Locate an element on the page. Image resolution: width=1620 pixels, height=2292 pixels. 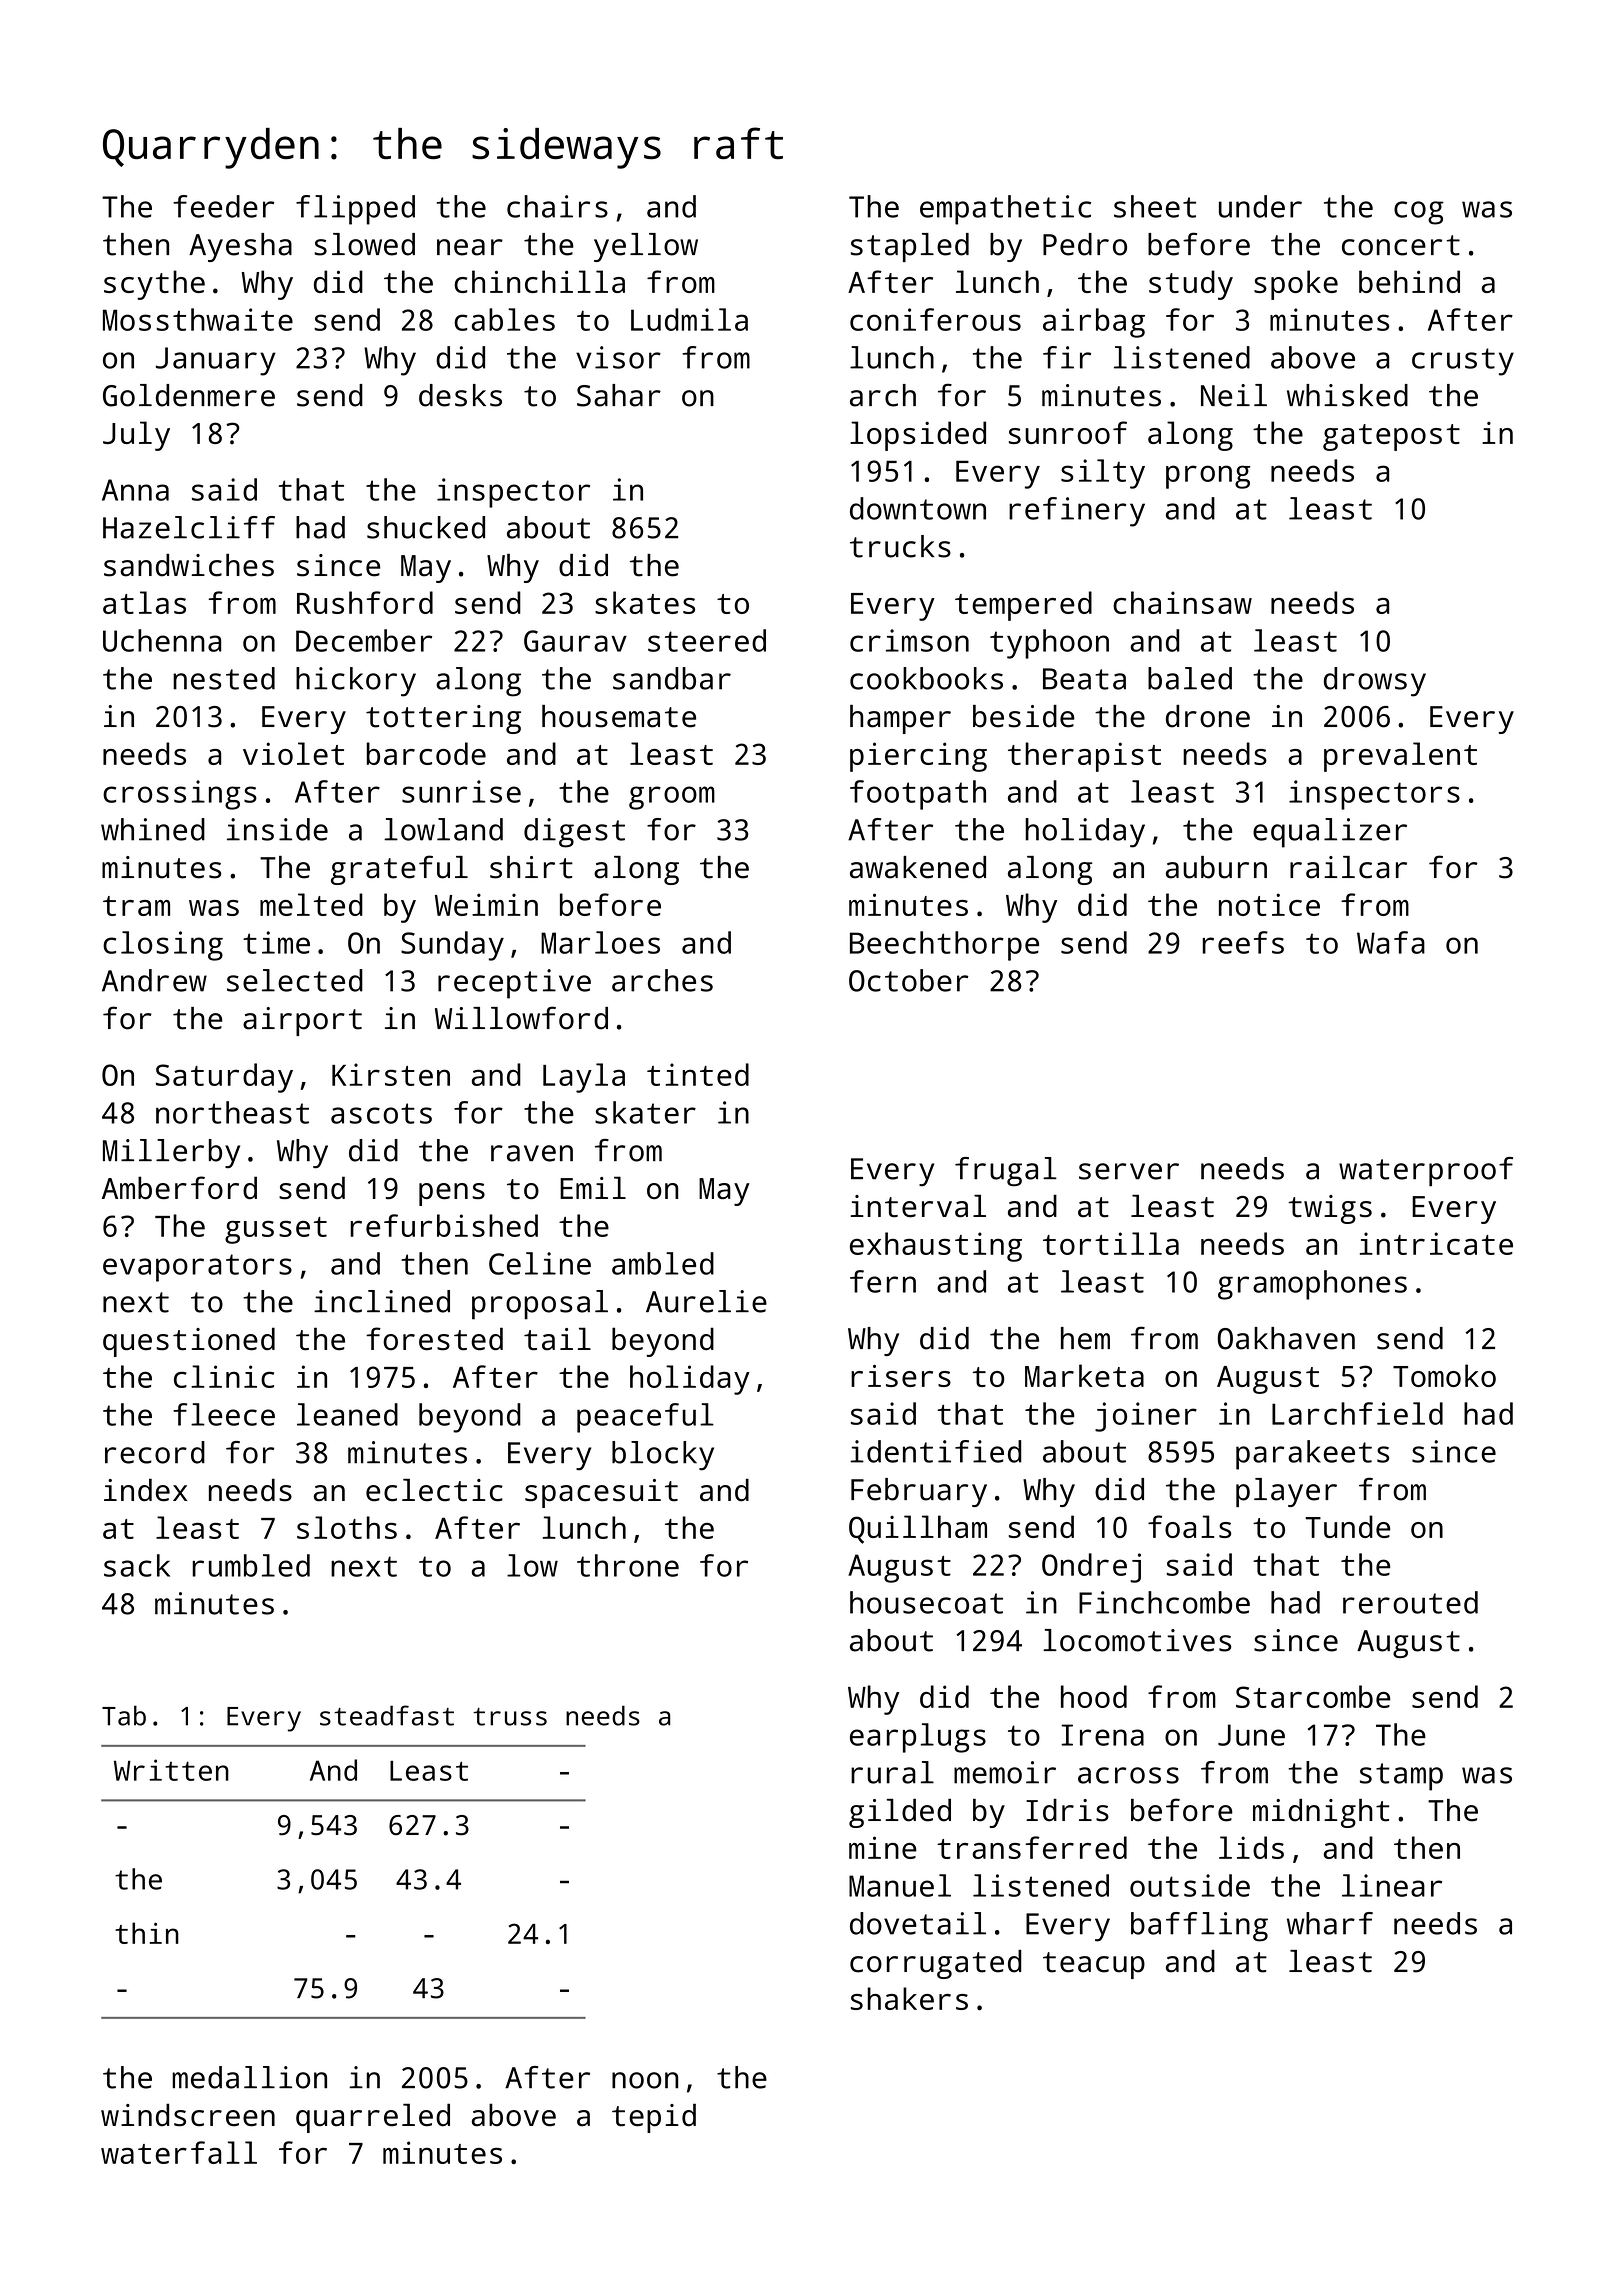
under is located at coordinates (1260, 206).
